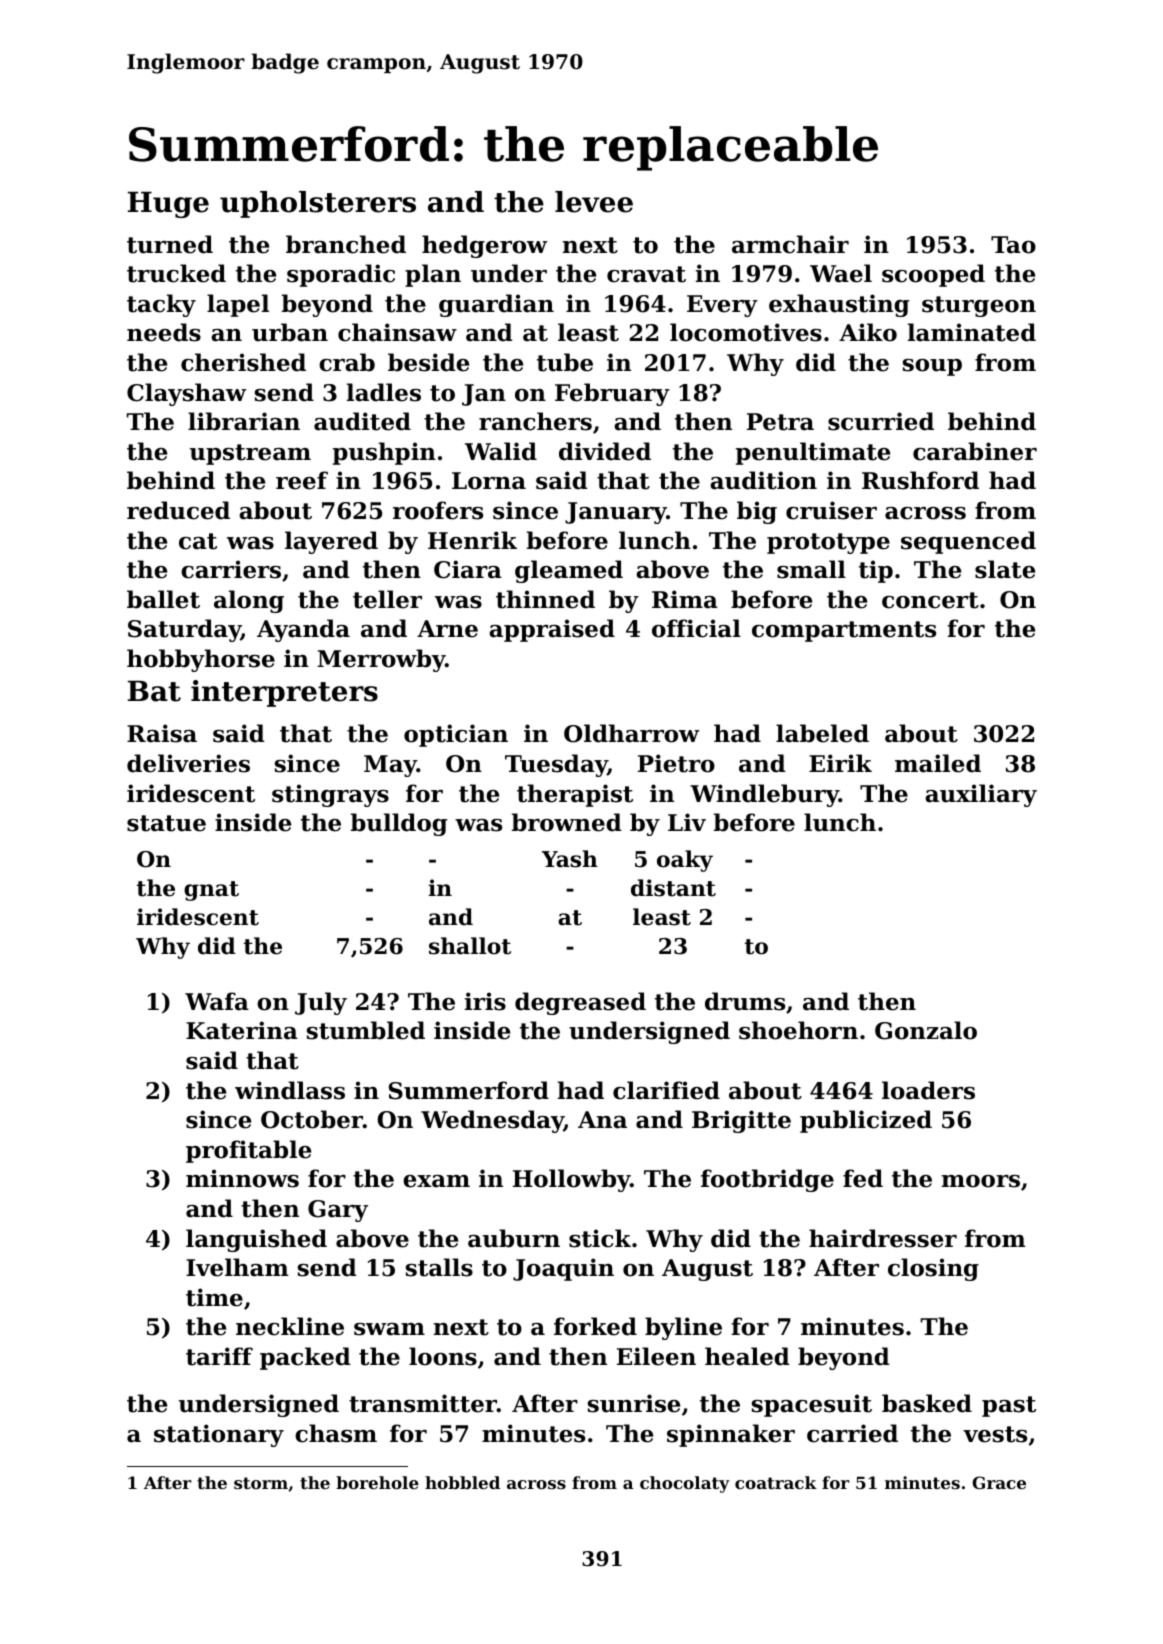 The width and height of the image is (1163, 1644). I want to click on Aiko, so click(868, 332).
